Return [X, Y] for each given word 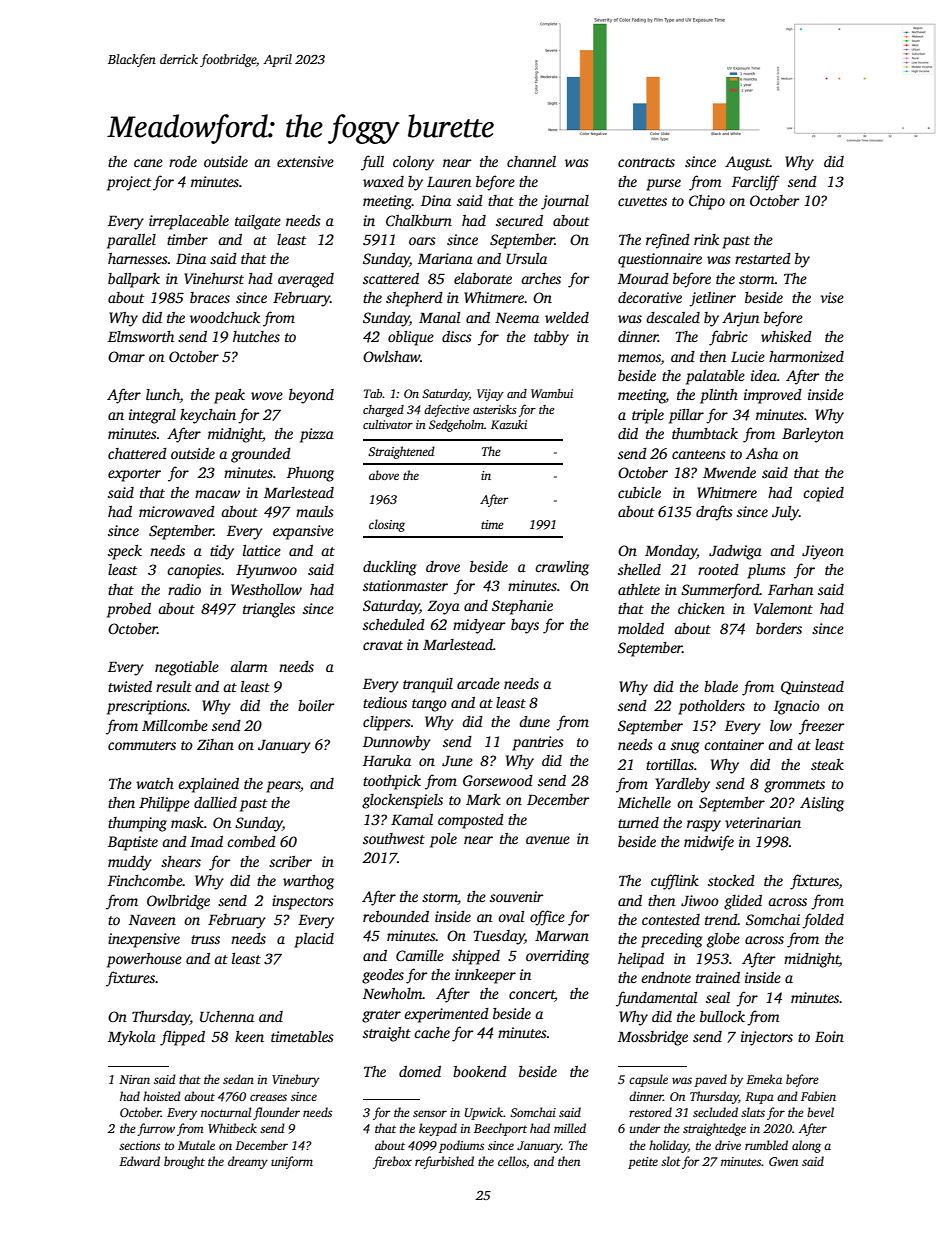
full [372, 163]
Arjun [740, 319]
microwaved [177, 511]
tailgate [258, 222]
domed [420, 1071]
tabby [551, 338]
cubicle [639, 492]
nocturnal [226, 1112]
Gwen [783, 1161]
